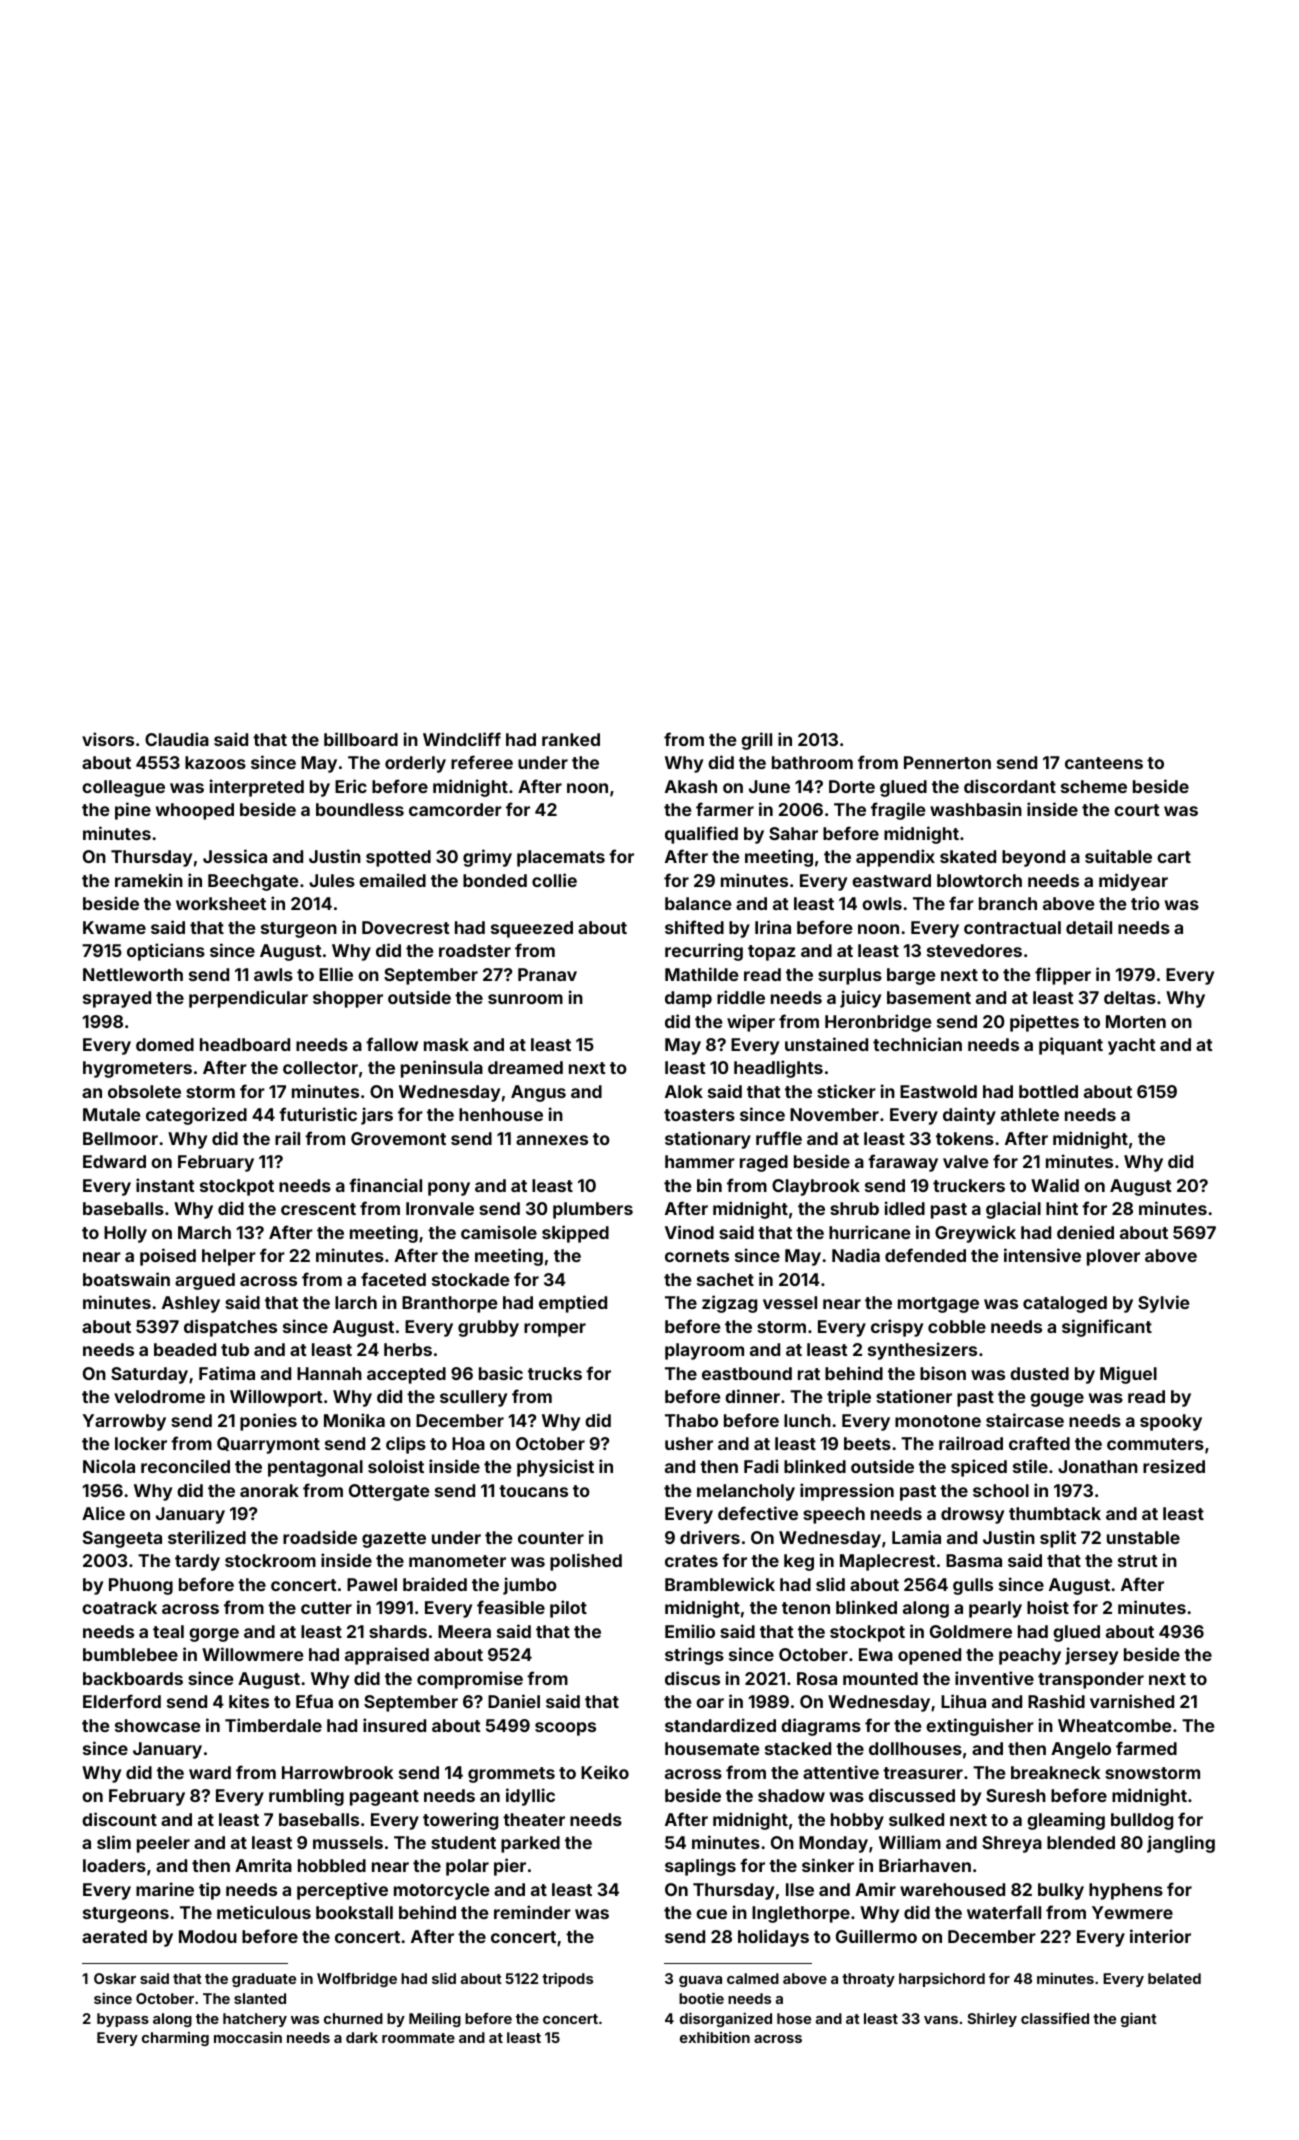 This document has width=1299, height=2140. I want to click on roommate, so click(418, 2038).
